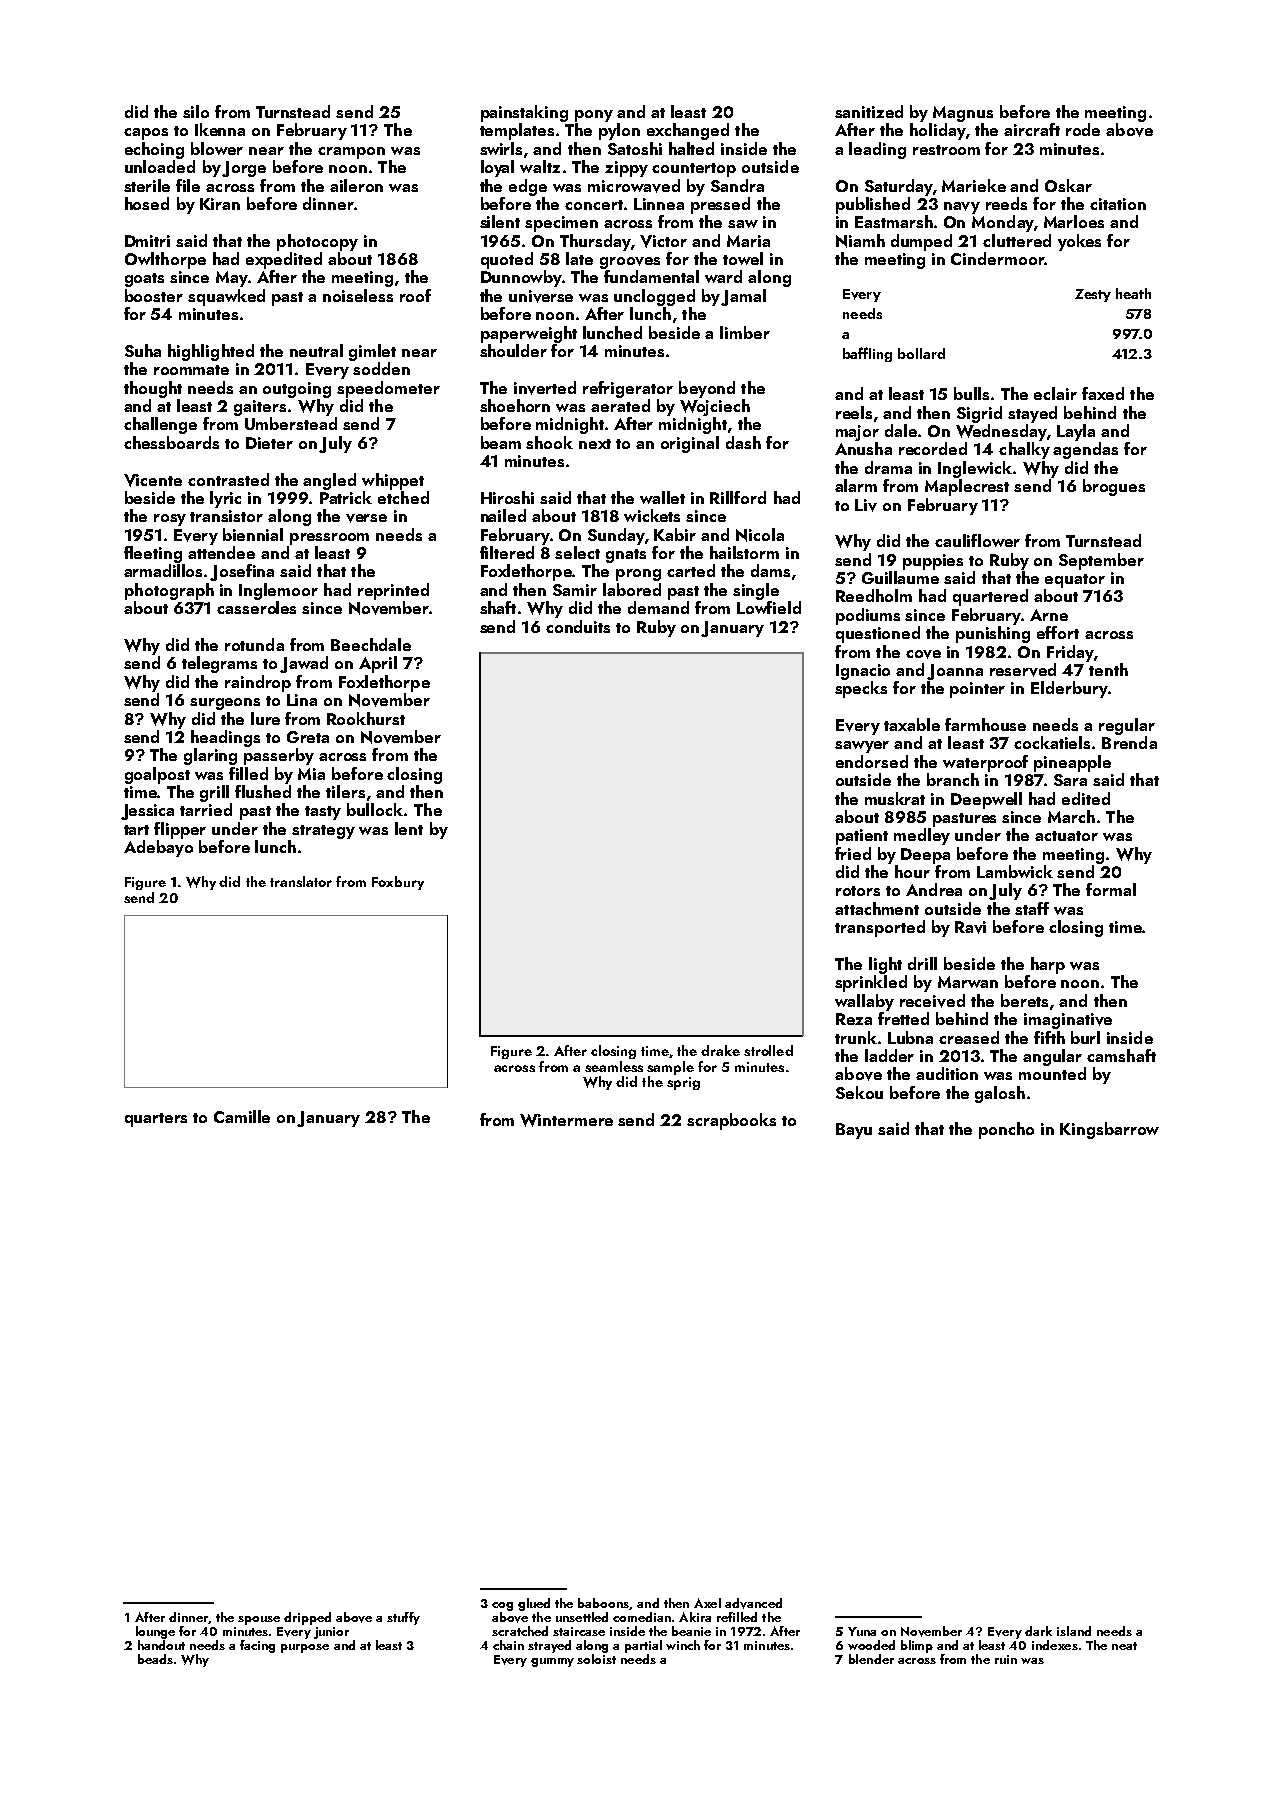 This screenshot has width=1283, height=1815. I want to click on bullock, so click(375, 809).
